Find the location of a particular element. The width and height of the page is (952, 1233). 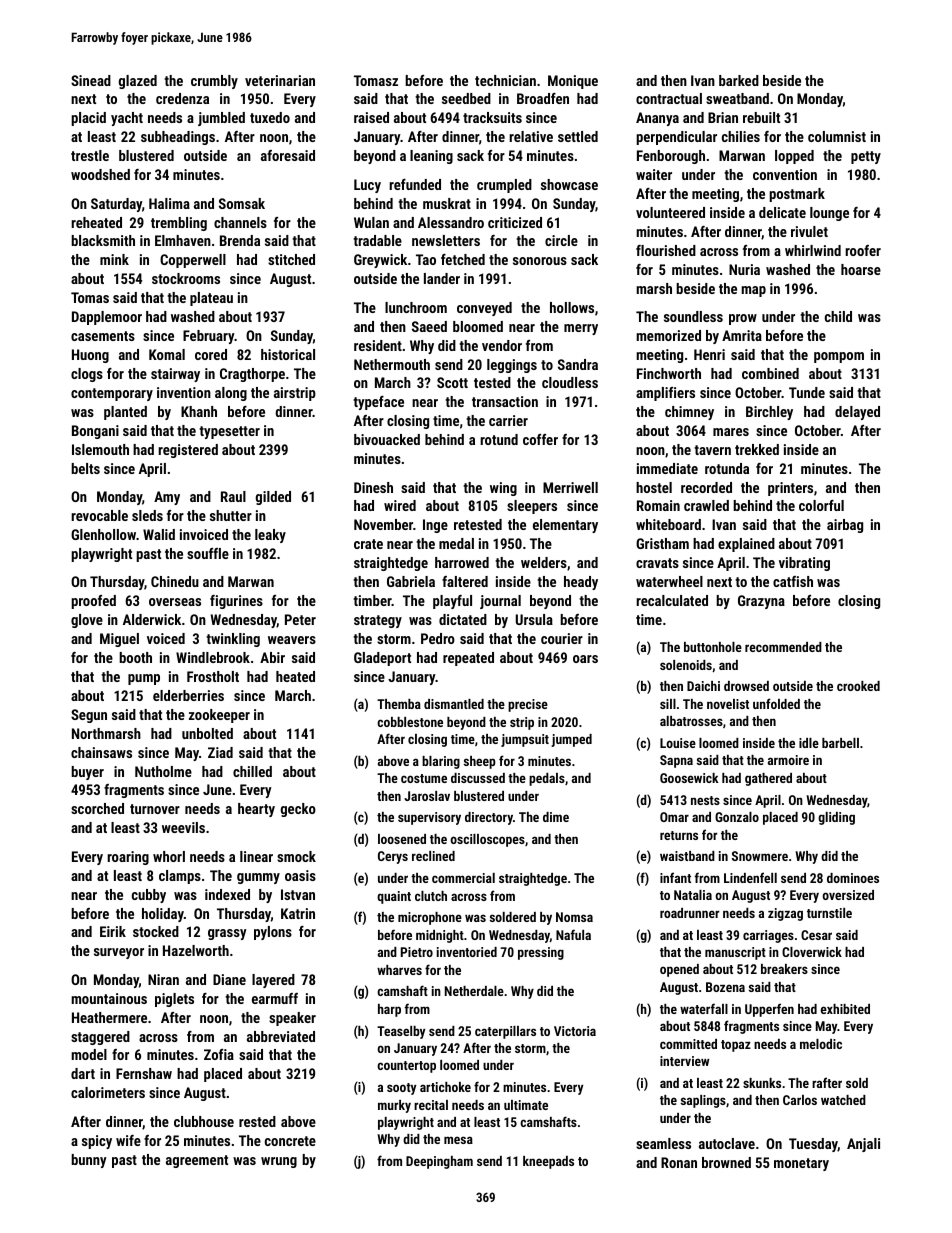

Katrin is located at coordinates (298, 913).
